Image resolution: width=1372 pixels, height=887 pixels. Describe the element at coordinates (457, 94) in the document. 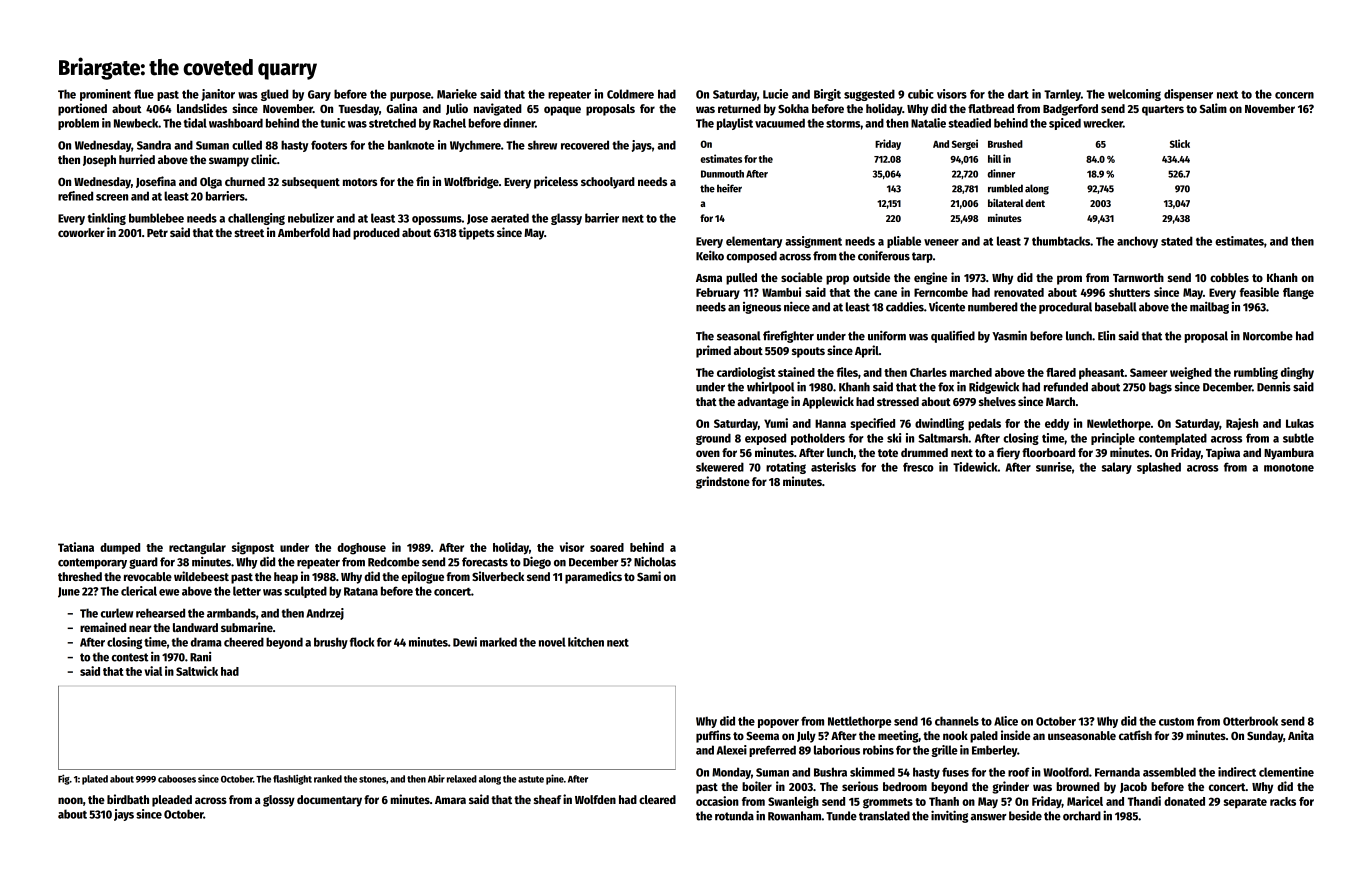

I see `Marieke` at that location.
